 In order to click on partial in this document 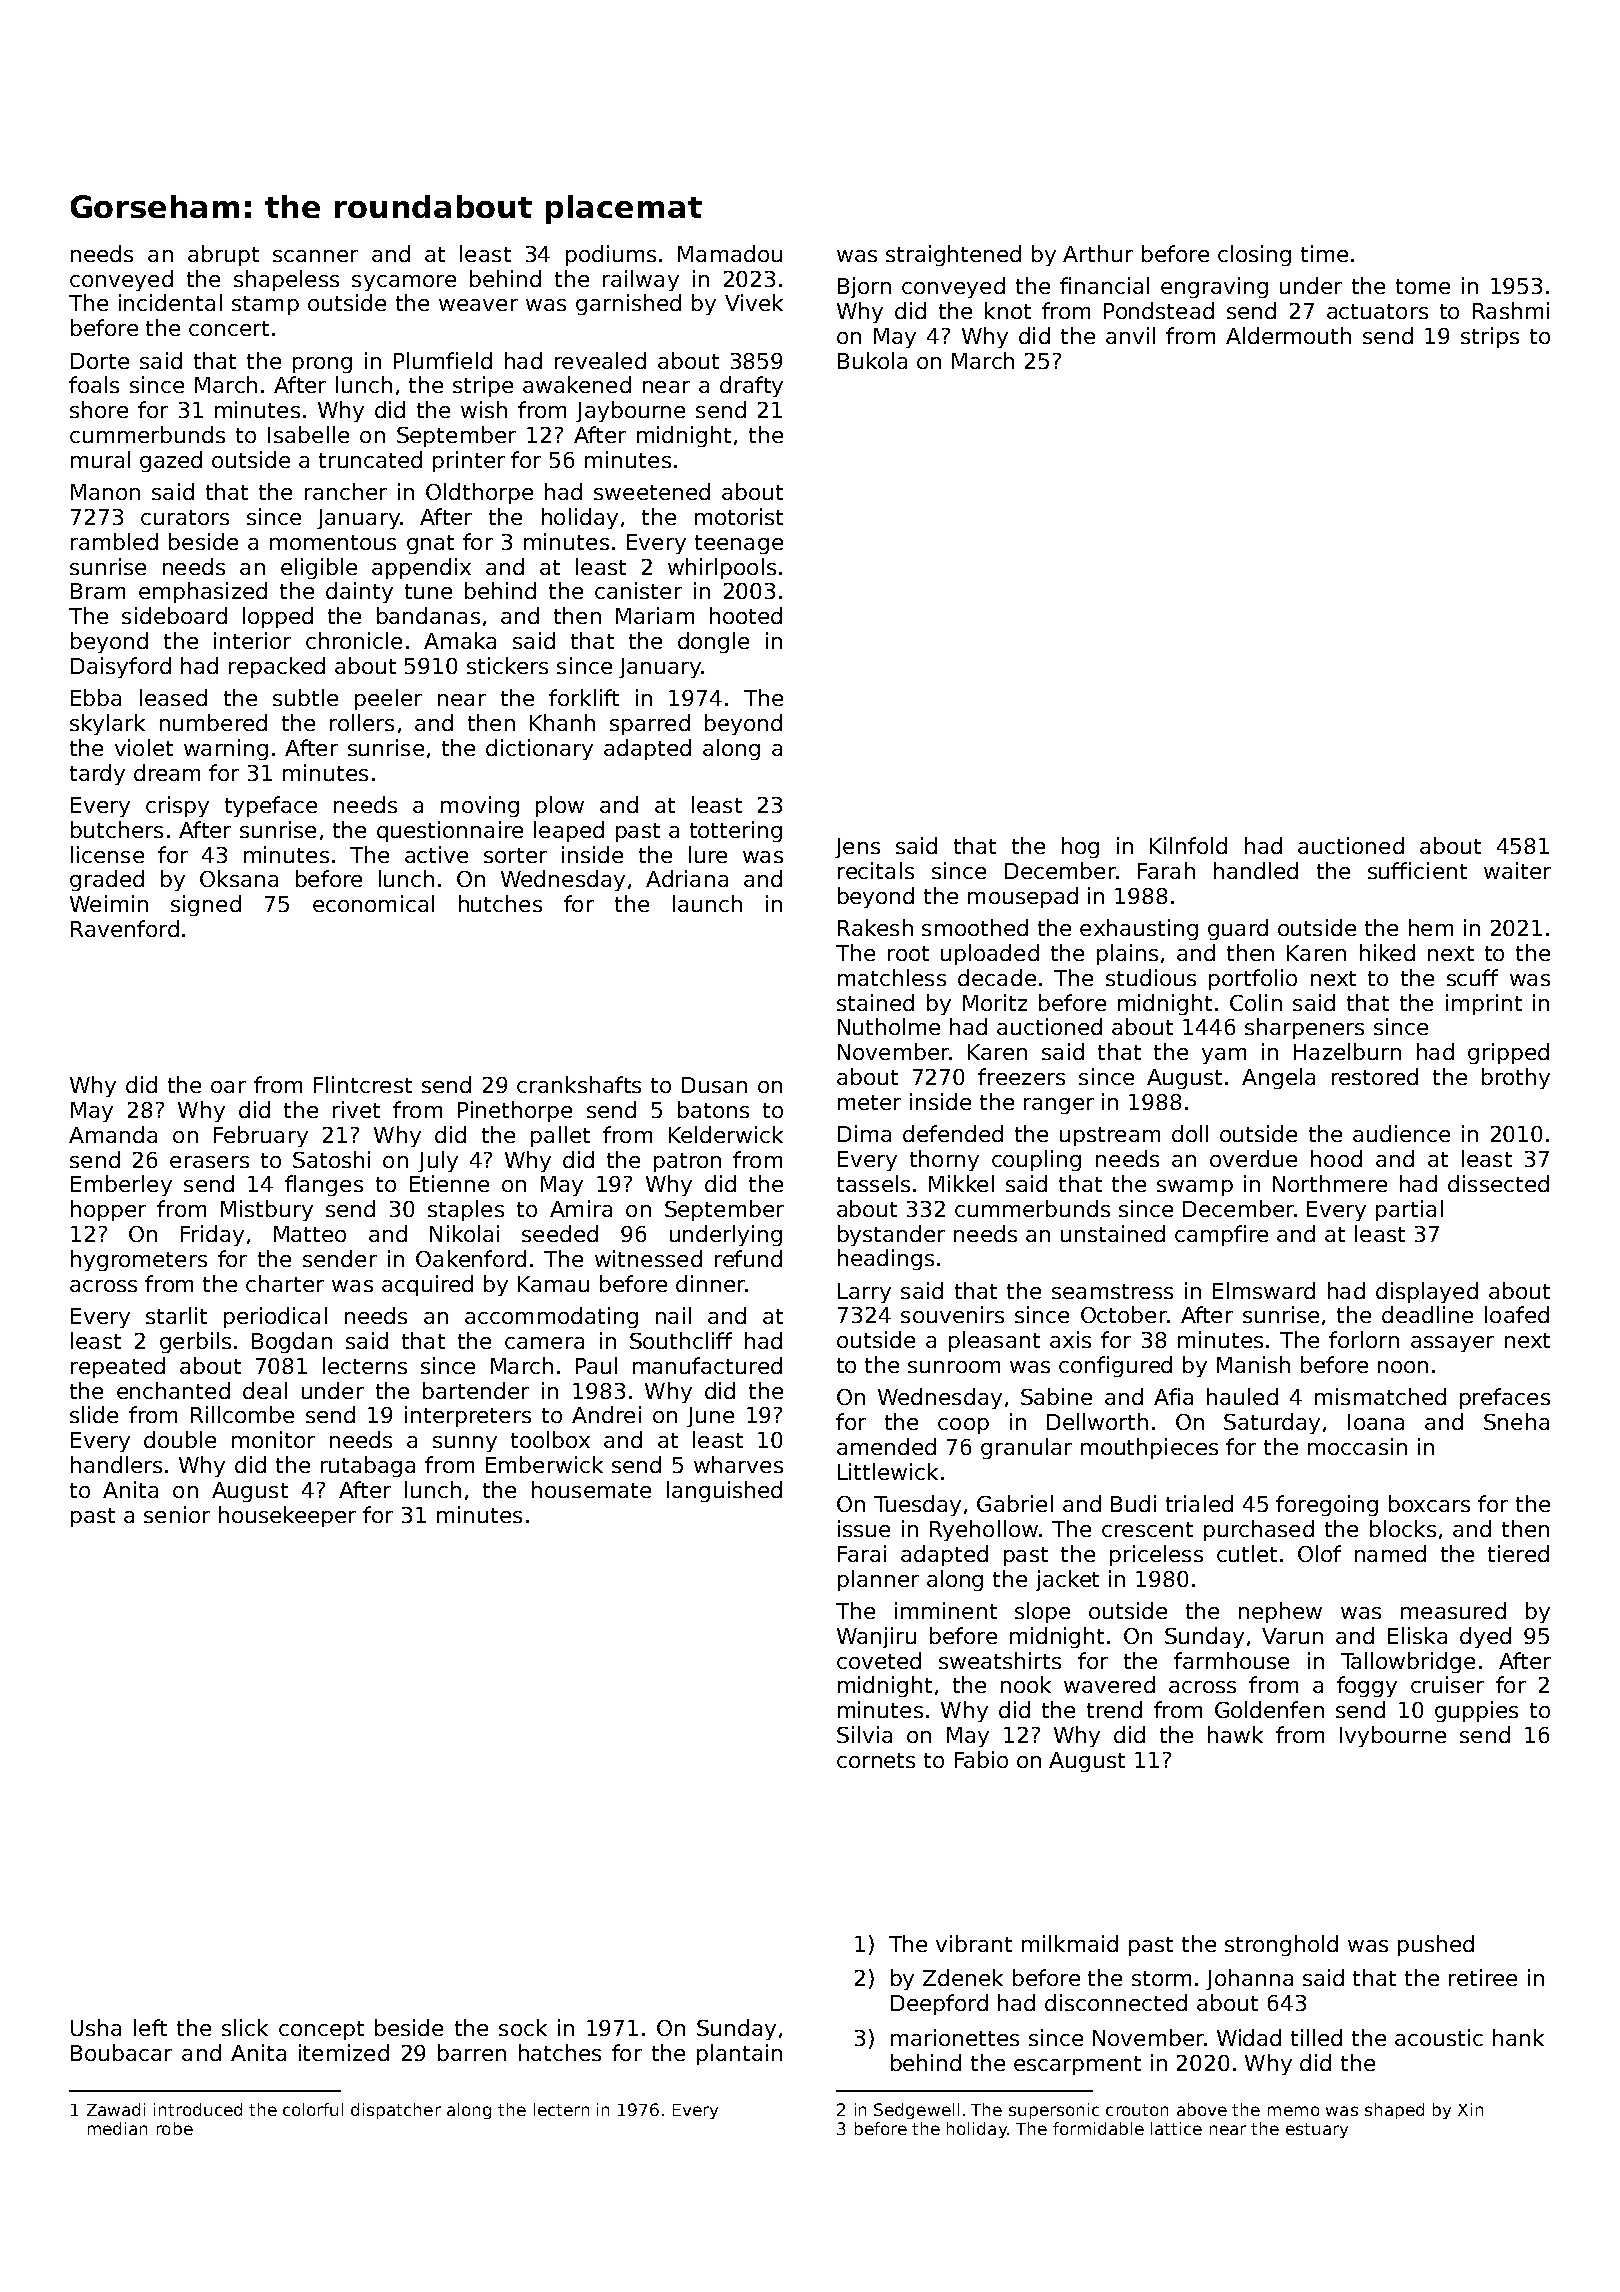, I will do `click(1409, 1210)`.
